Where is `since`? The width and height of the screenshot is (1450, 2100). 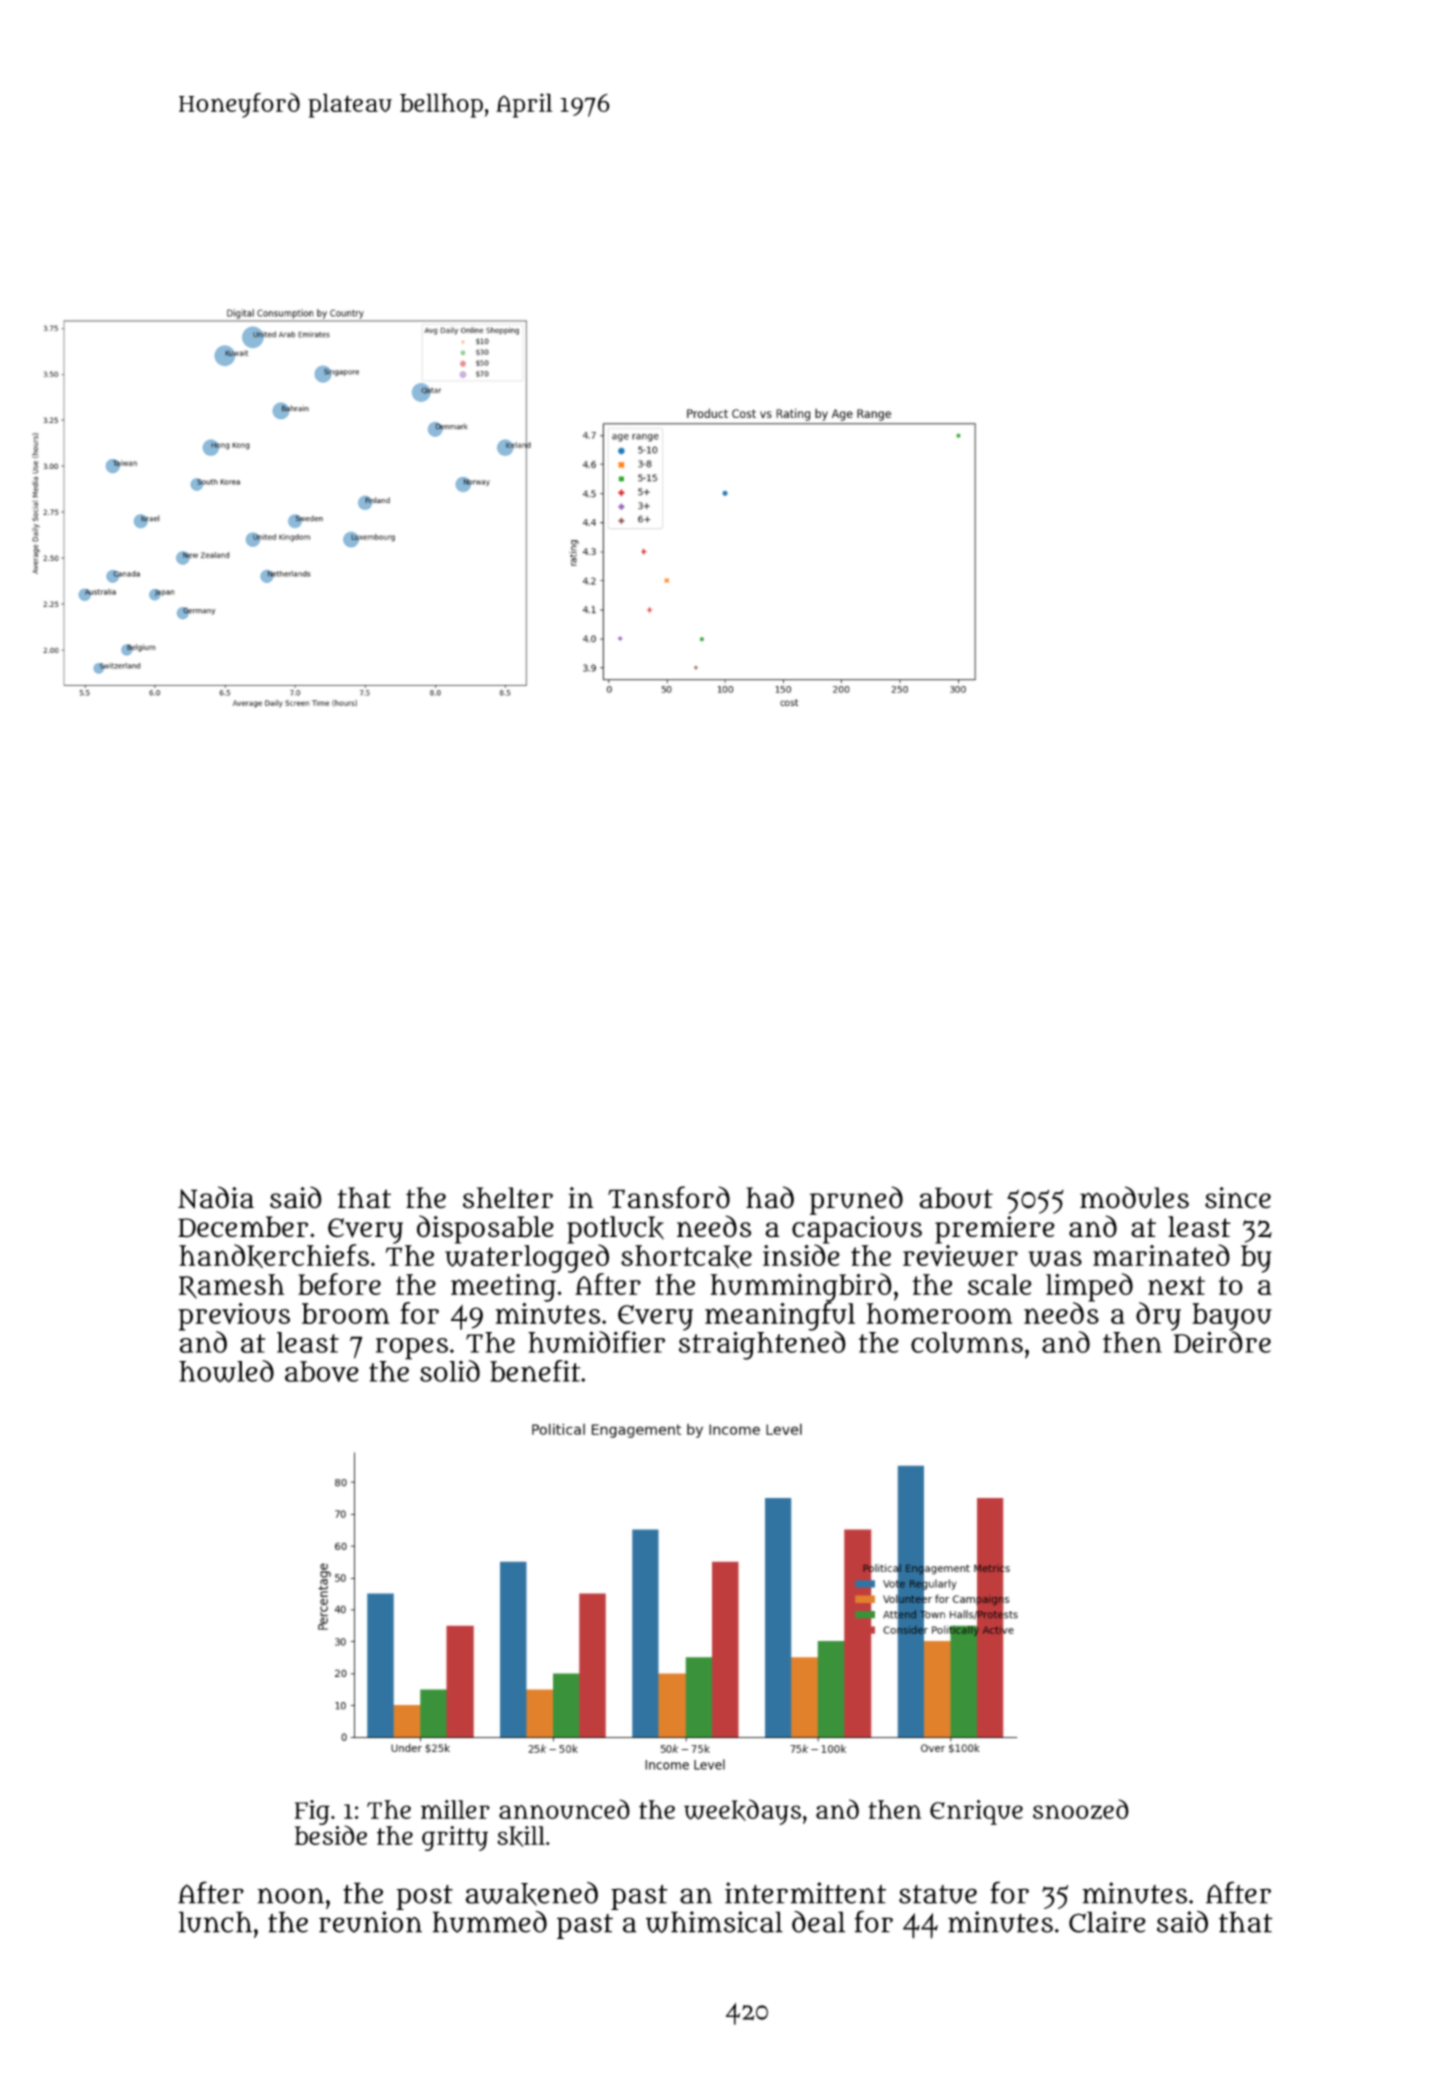
since is located at coordinates (1238, 1198).
